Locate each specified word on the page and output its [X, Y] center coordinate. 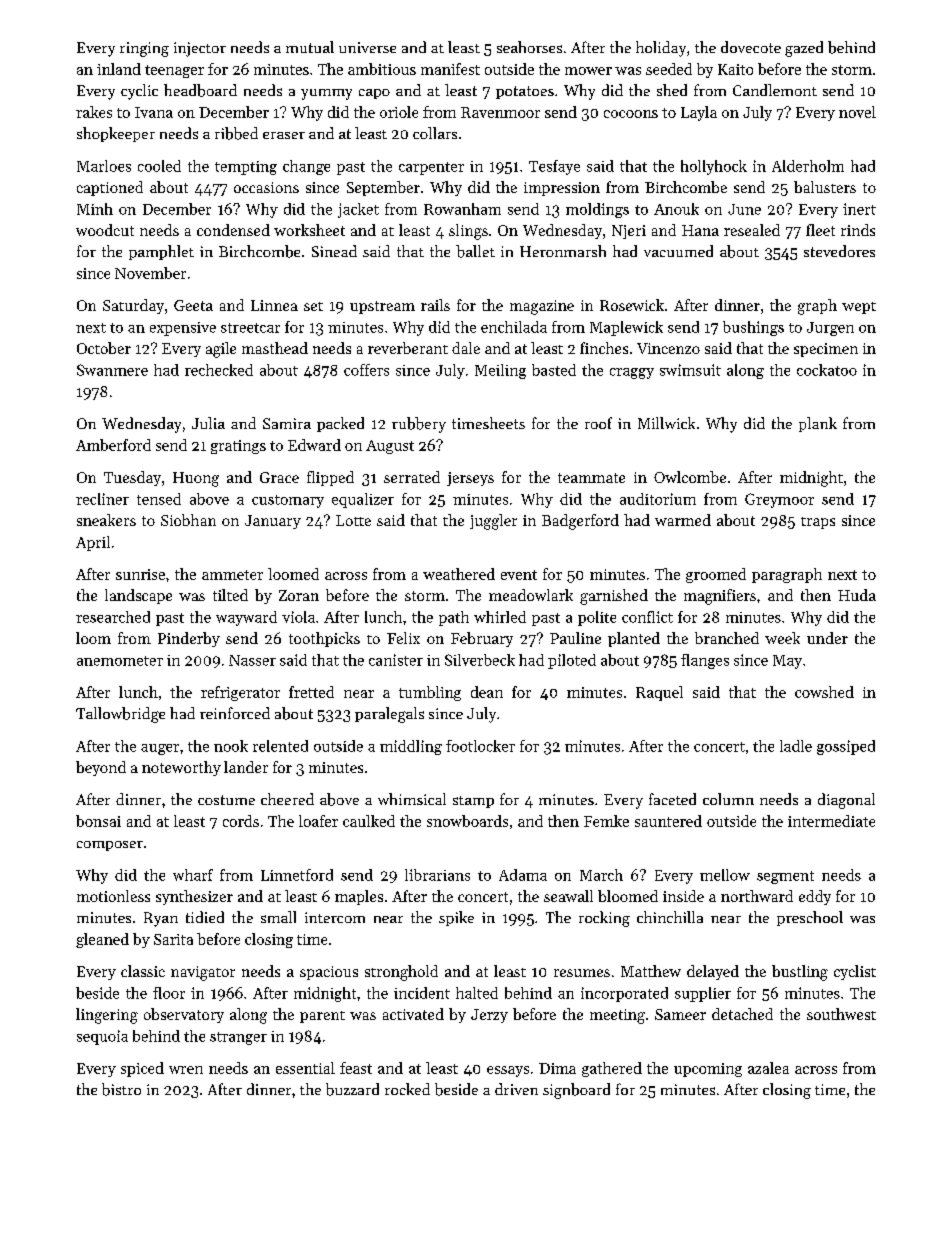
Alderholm [808, 166]
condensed [233, 230]
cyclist [855, 972]
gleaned [102, 940]
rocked [407, 1089]
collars [435, 133]
